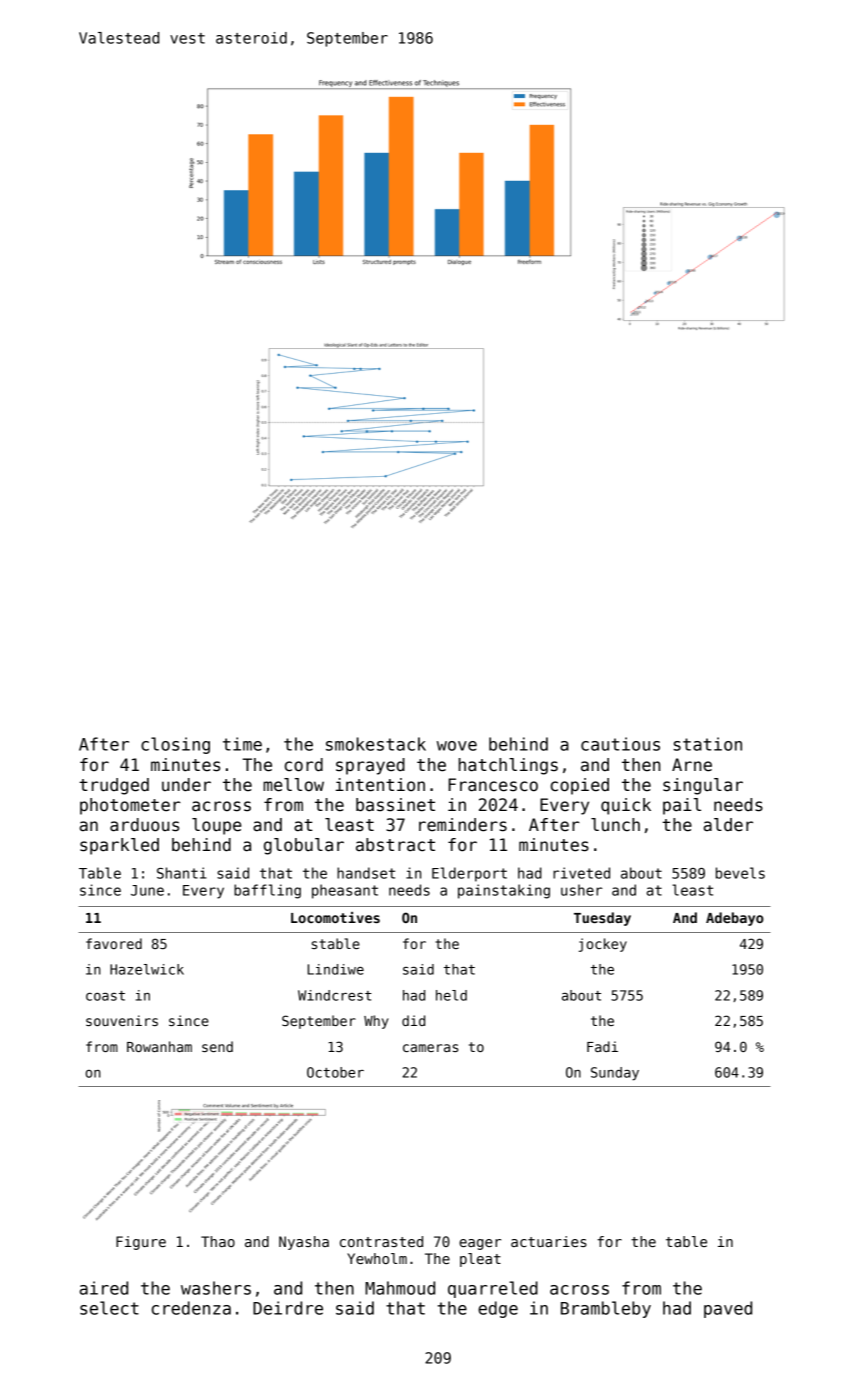 The image size is (849, 1400). Describe the element at coordinates (430, 1048) in the screenshot. I see `cameras` at that location.
